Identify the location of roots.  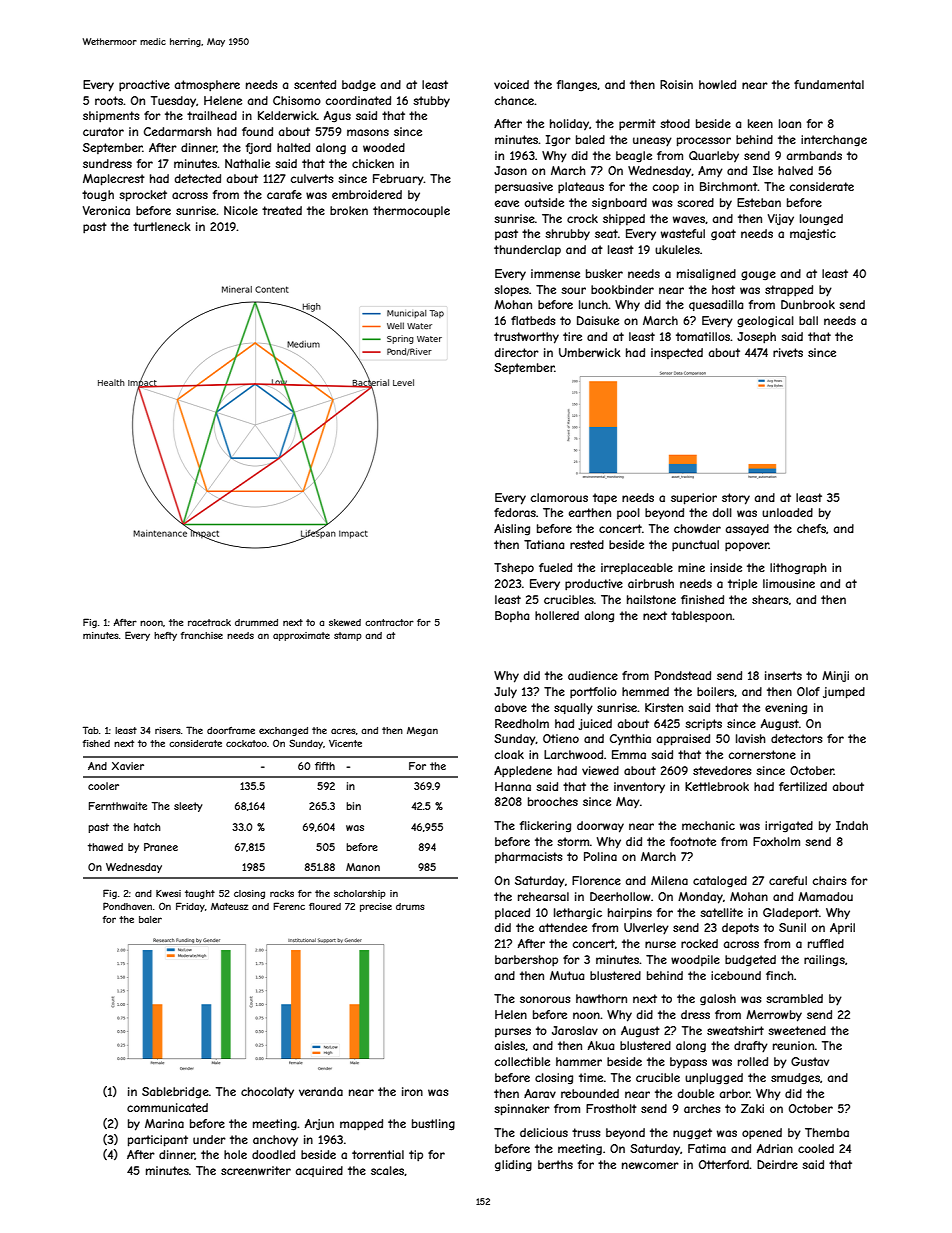
(109, 100).
